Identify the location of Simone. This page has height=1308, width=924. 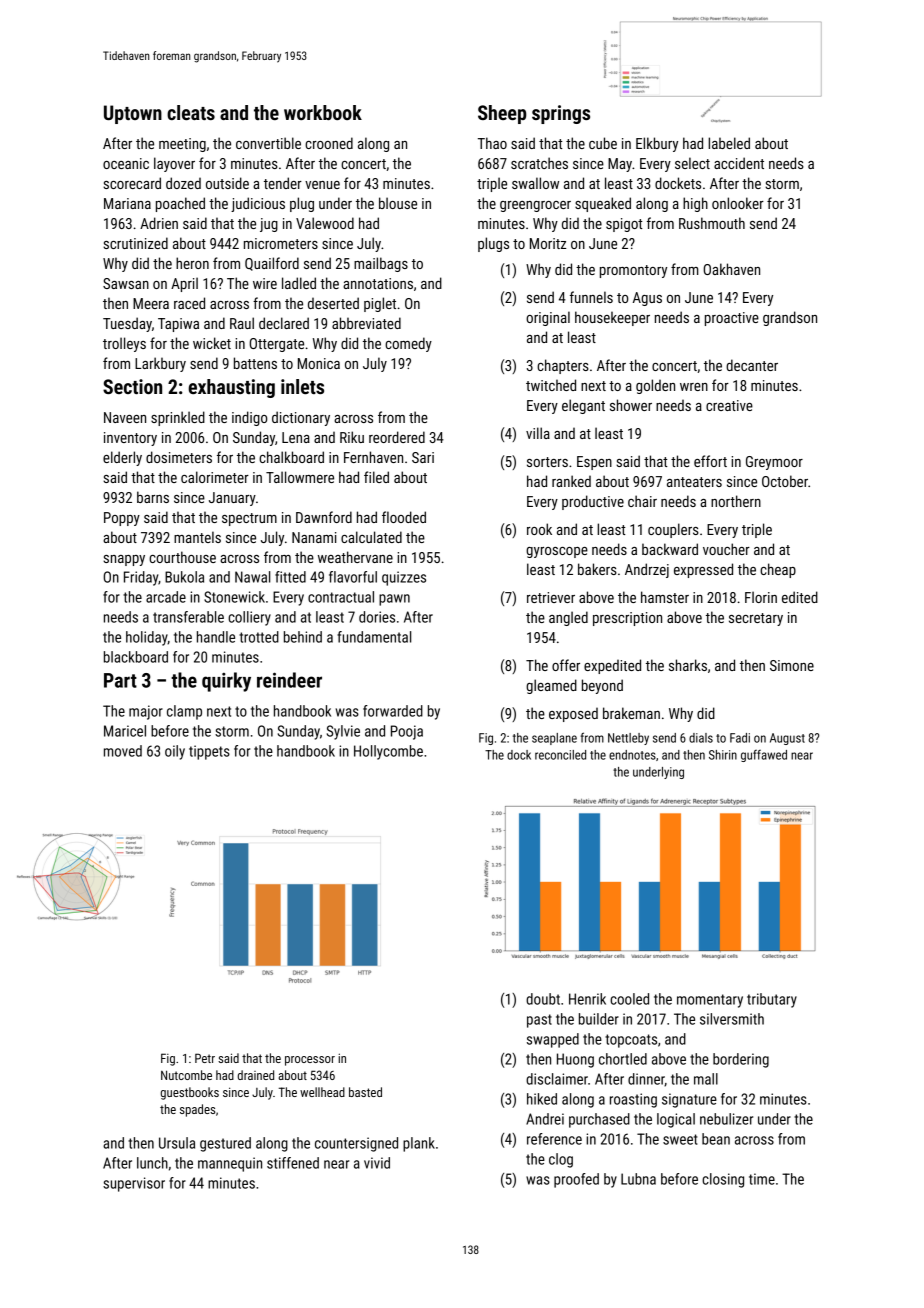
(792, 665).
